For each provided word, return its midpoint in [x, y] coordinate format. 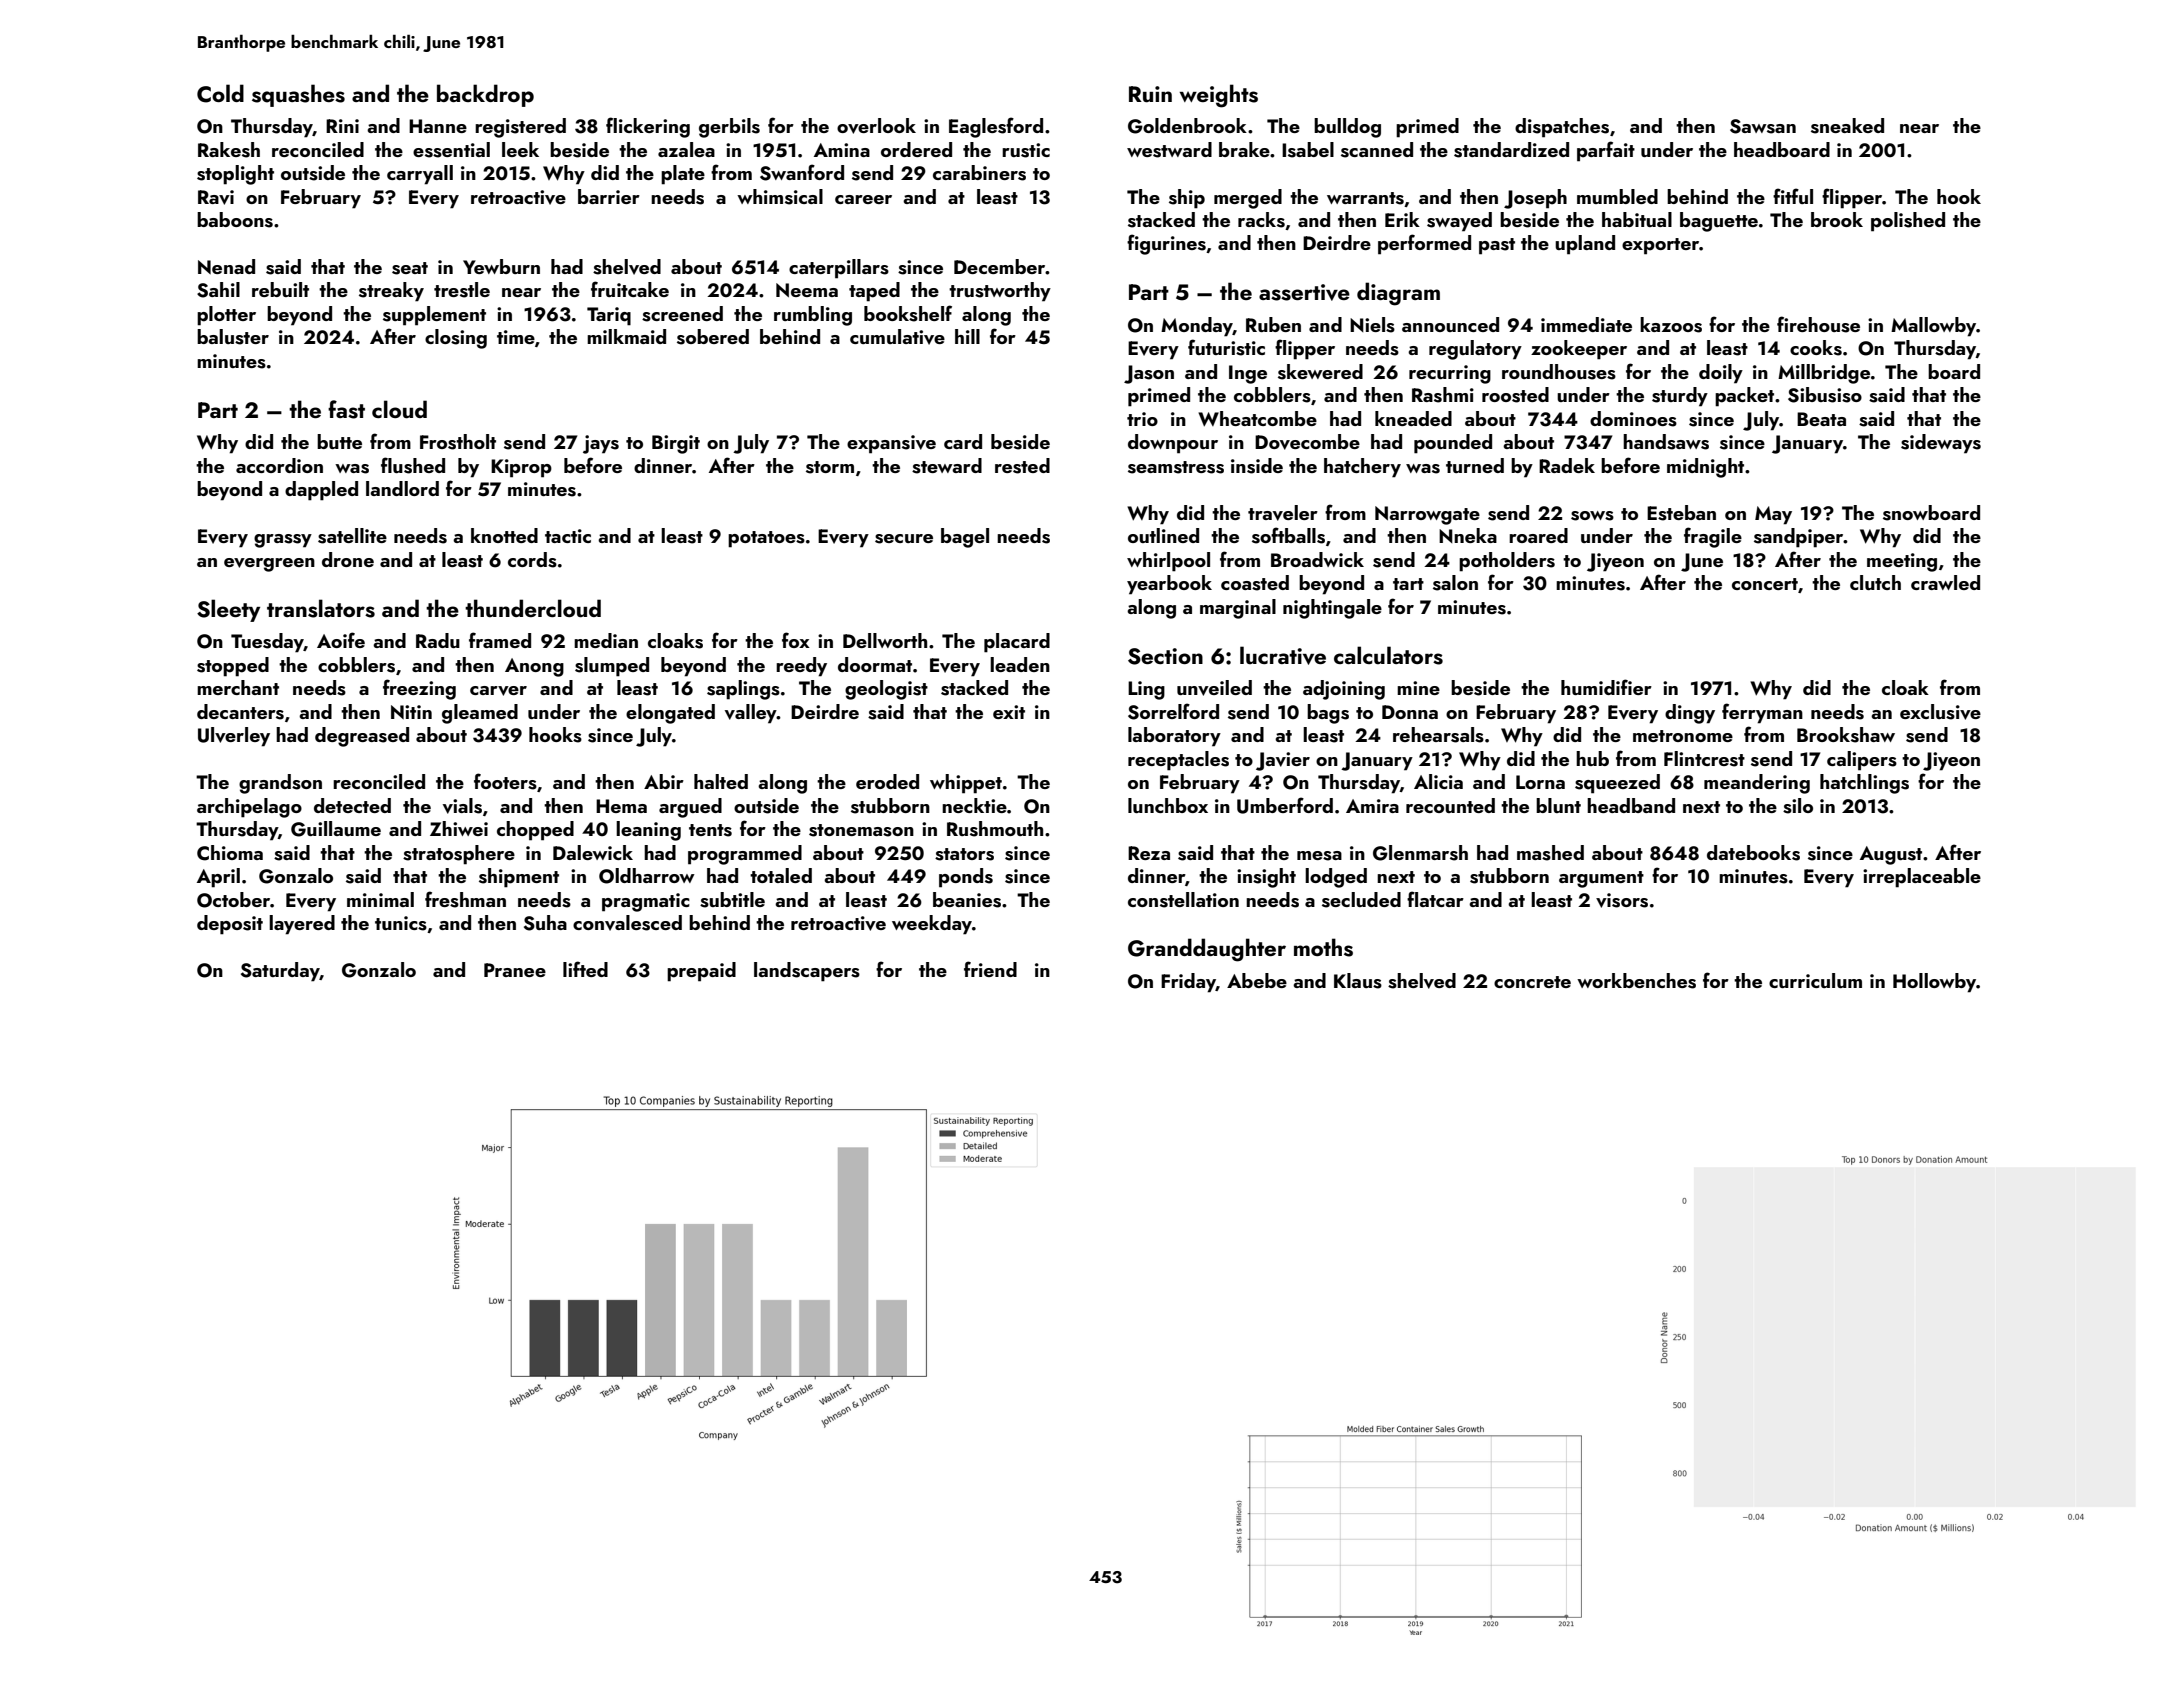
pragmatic [646, 902]
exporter [1660, 246]
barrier [609, 196]
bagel [965, 538]
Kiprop [521, 468]
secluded [1361, 900]
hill [967, 336]
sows [1592, 516]
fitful [1793, 196]
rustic [1026, 150]
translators [321, 608]
